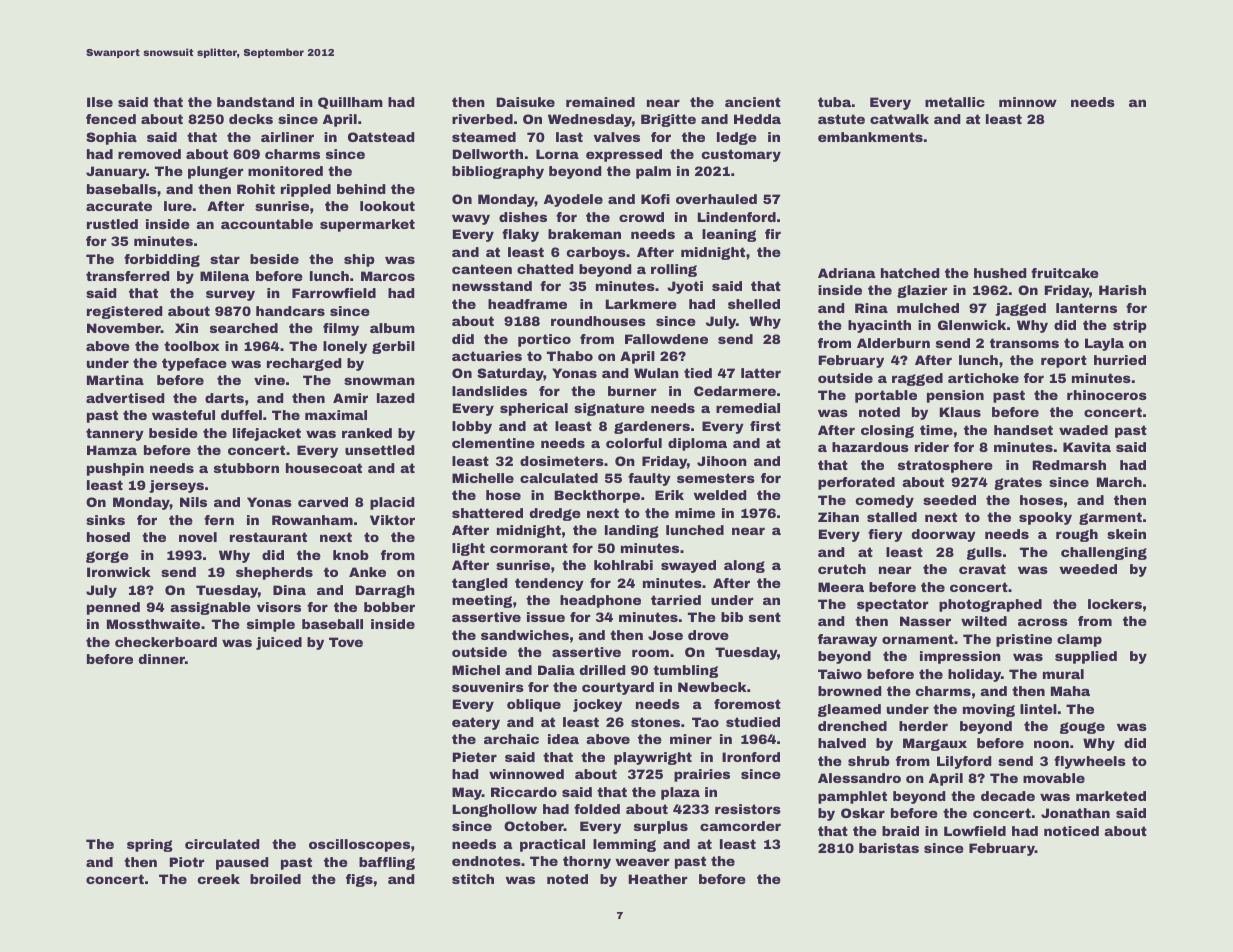  What do you see at coordinates (1104, 553) in the screenshot?
I see `challenging` at bounding box center [1104, 553].
